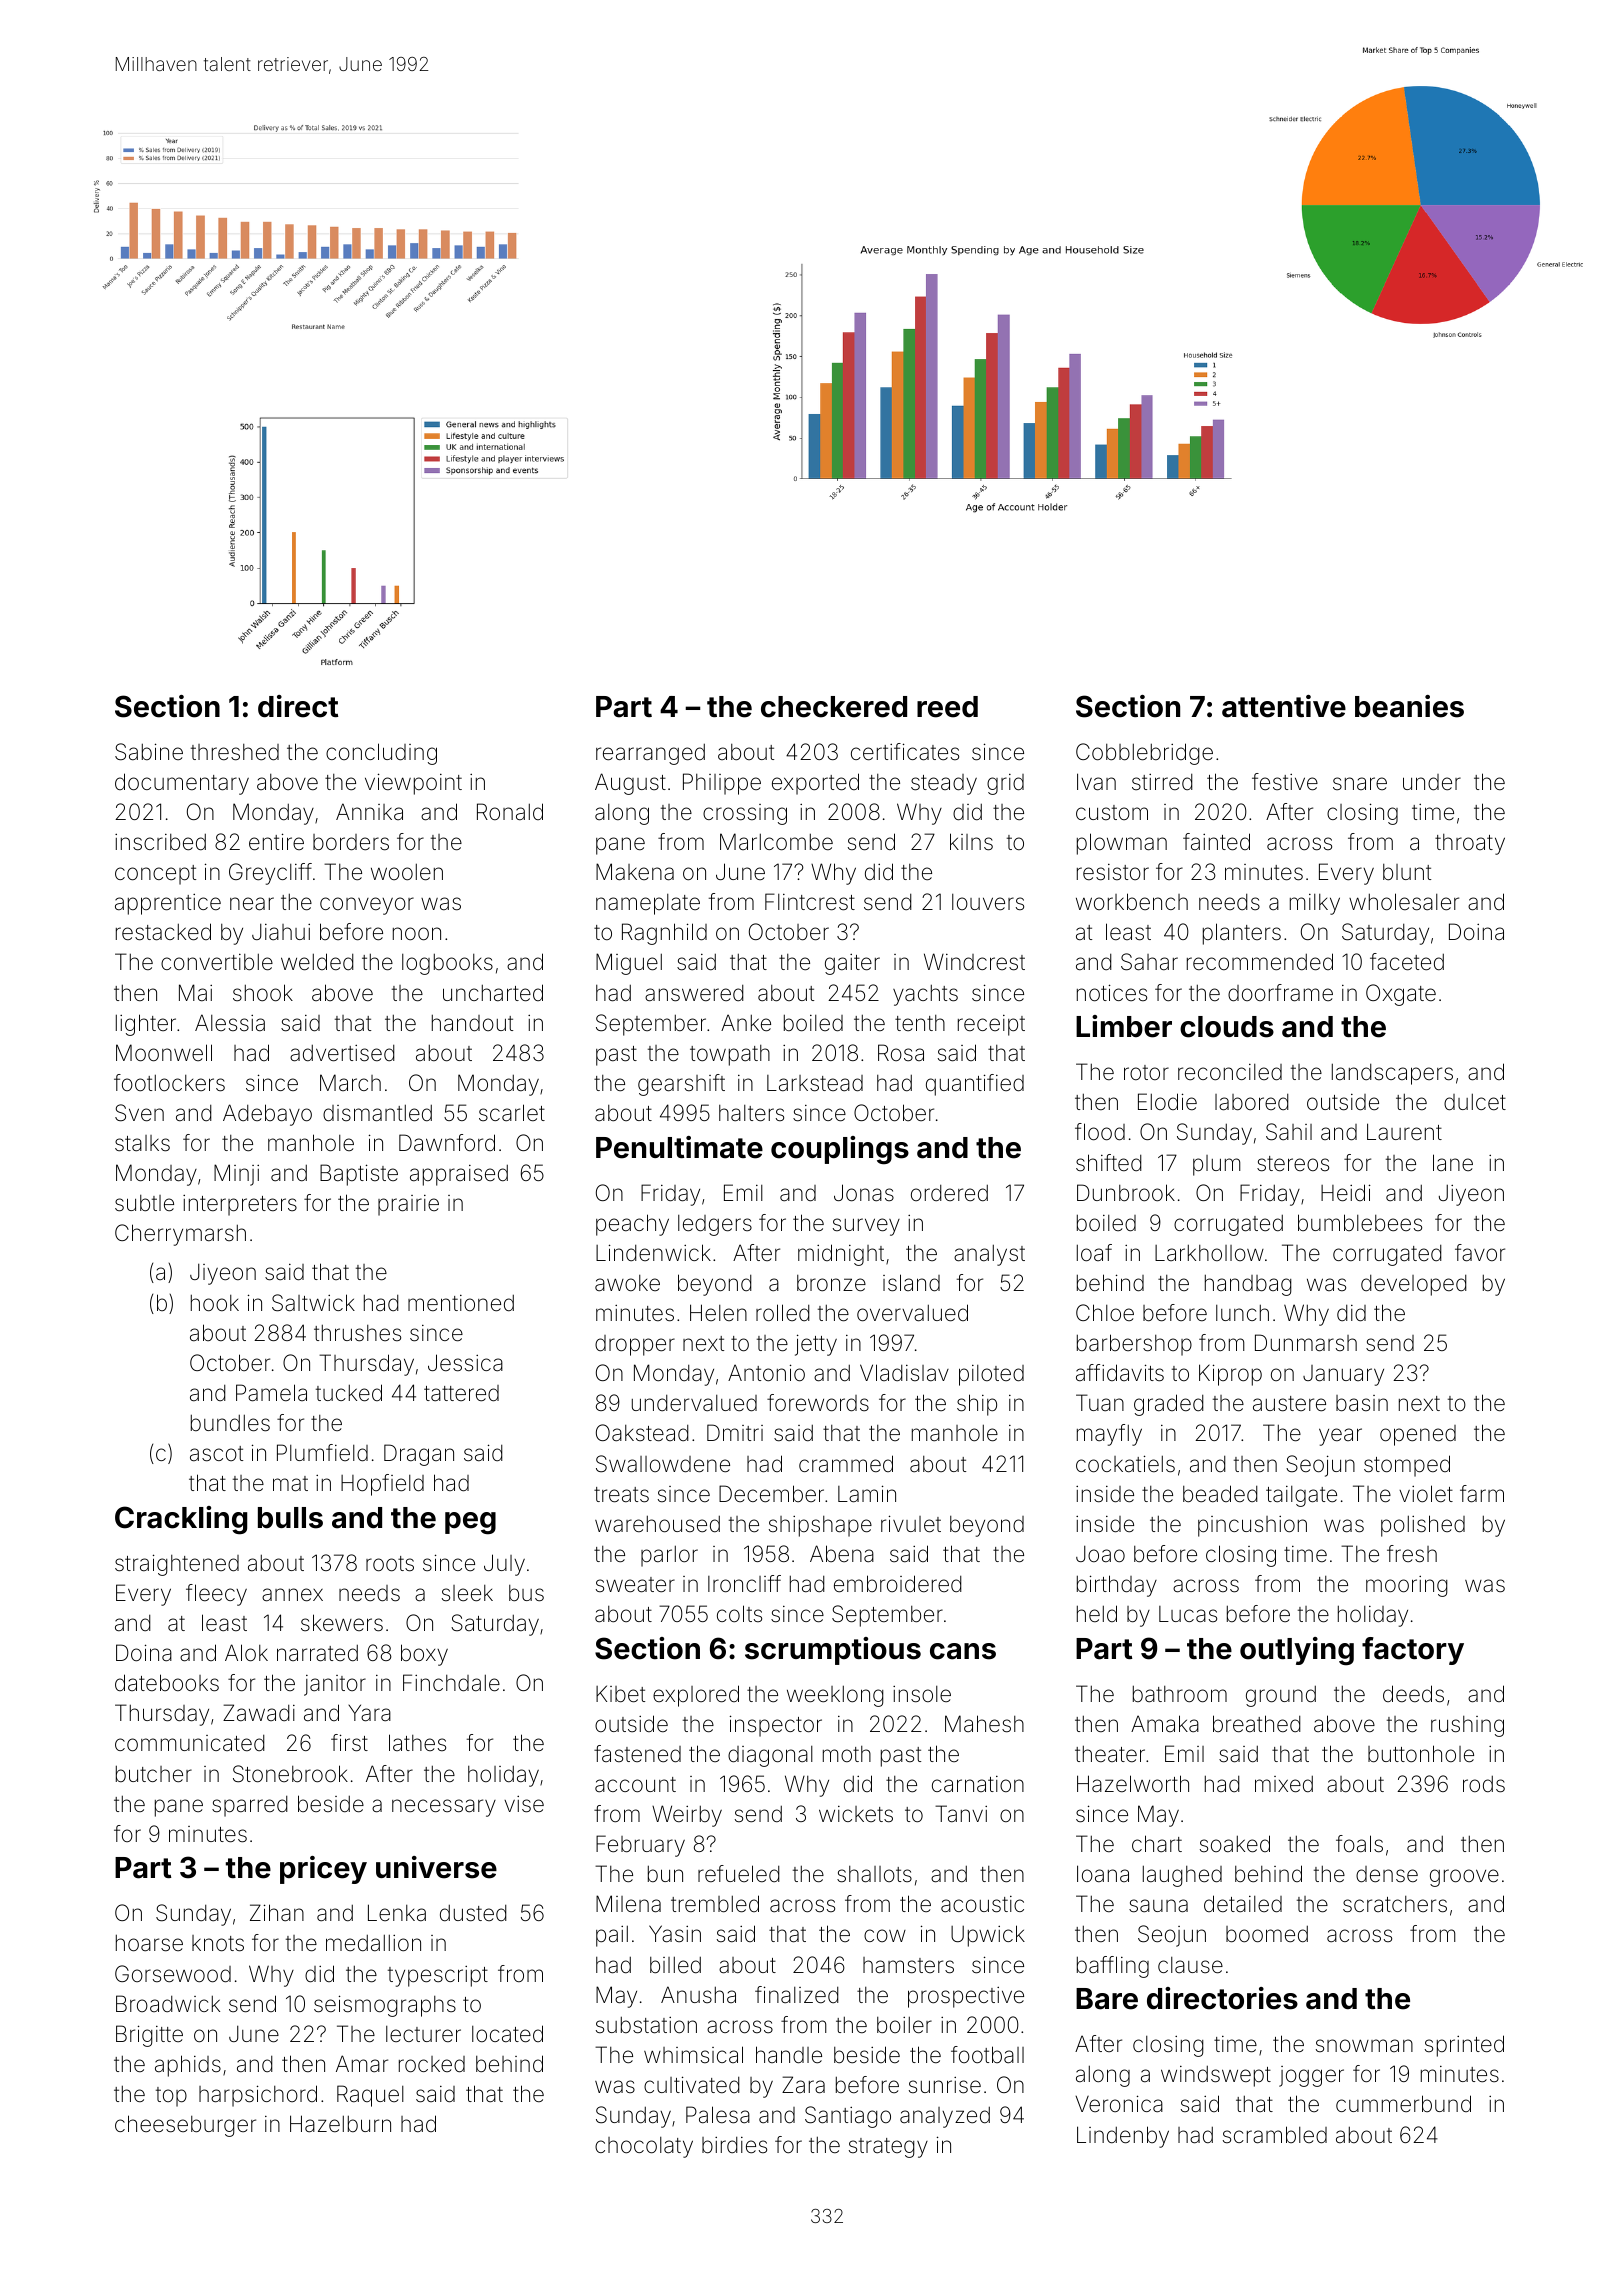 Image resolution: width=1620 pixels, height=2292 pixels. What do you see at coordinates (1144, 754) in the screenshot?
I see `Cobblebridge` at bounding box center [1144, 754].
